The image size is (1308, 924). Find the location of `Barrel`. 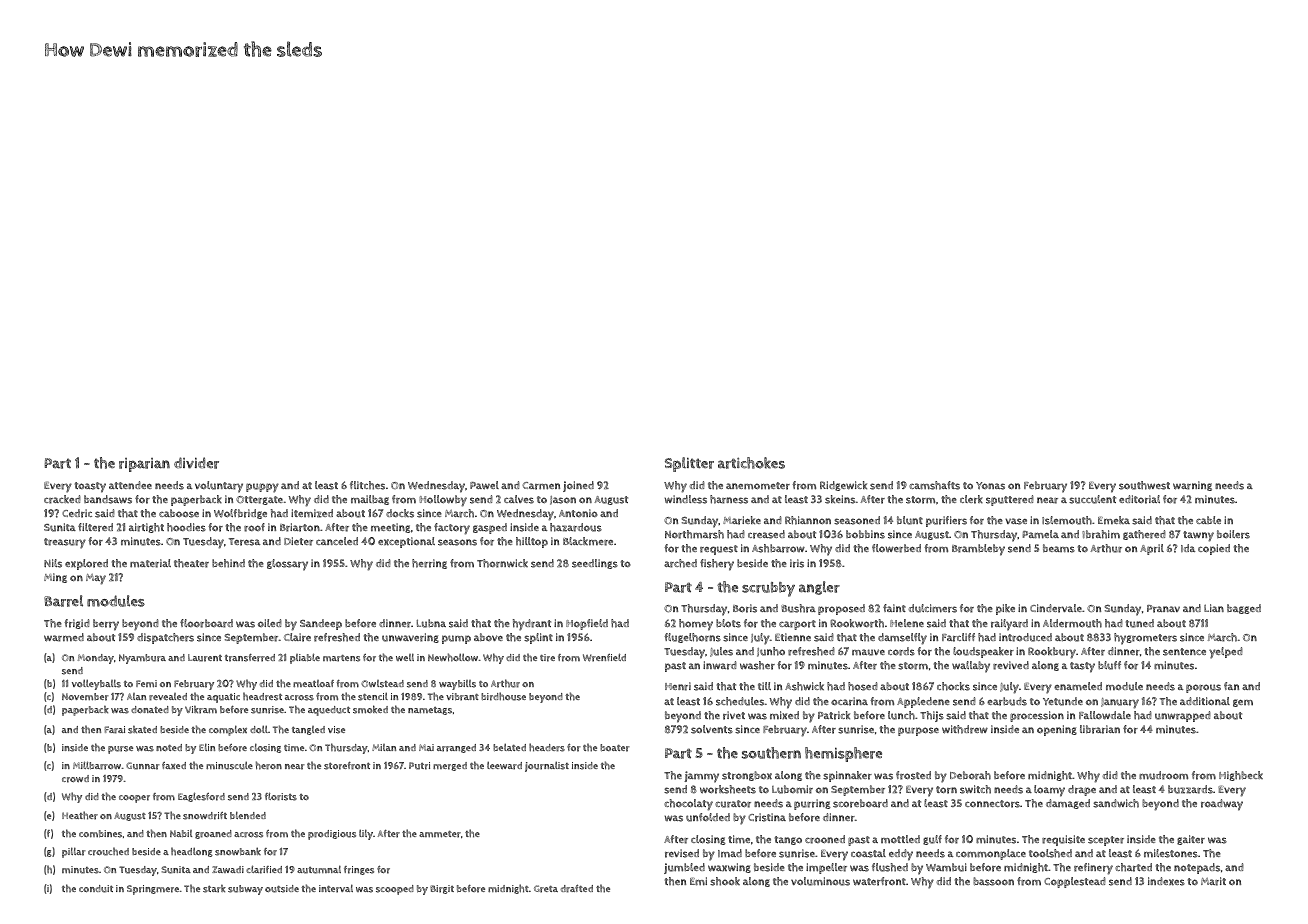

Barrel is located at coordinates (63, 601).
